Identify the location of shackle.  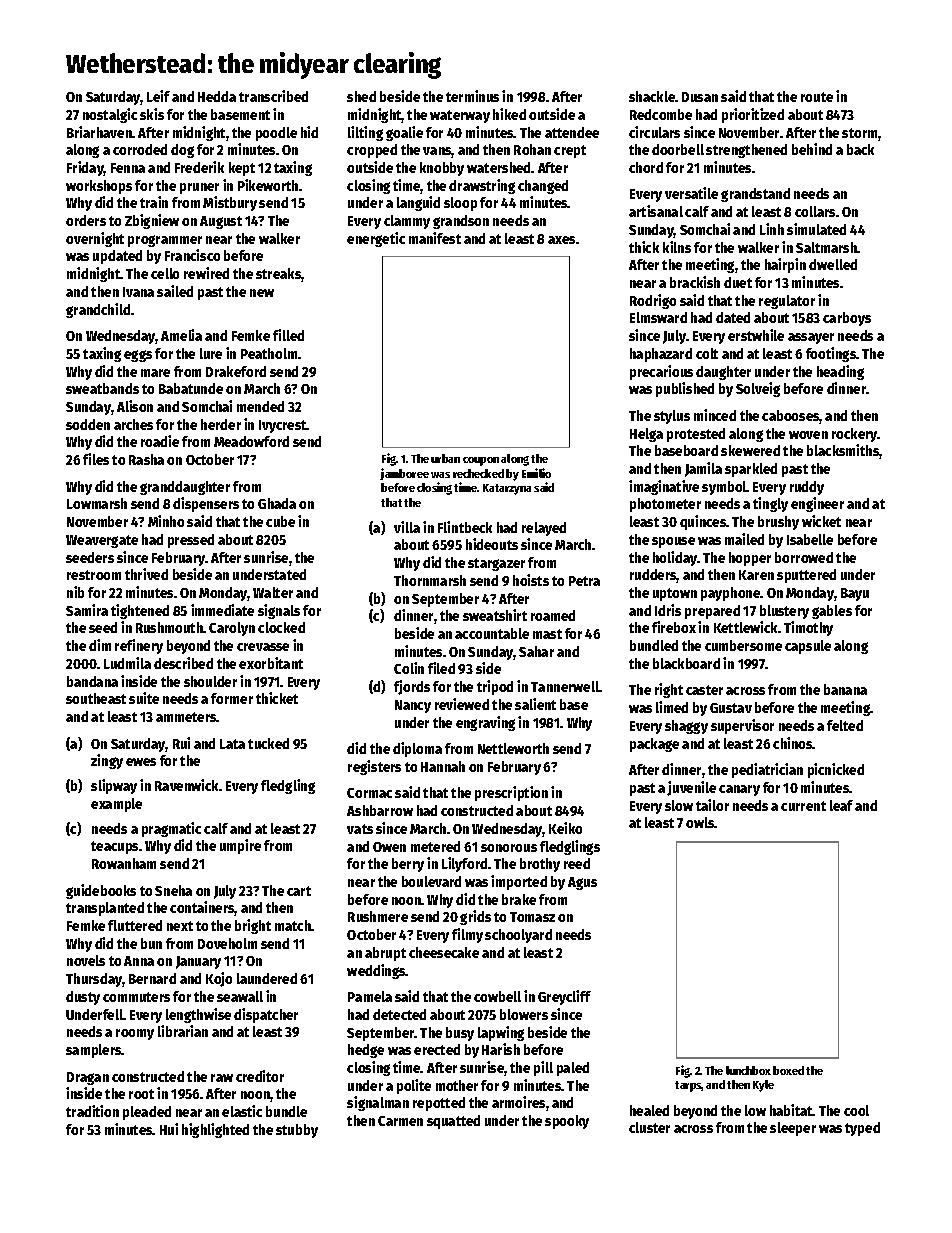
(652, 96).
